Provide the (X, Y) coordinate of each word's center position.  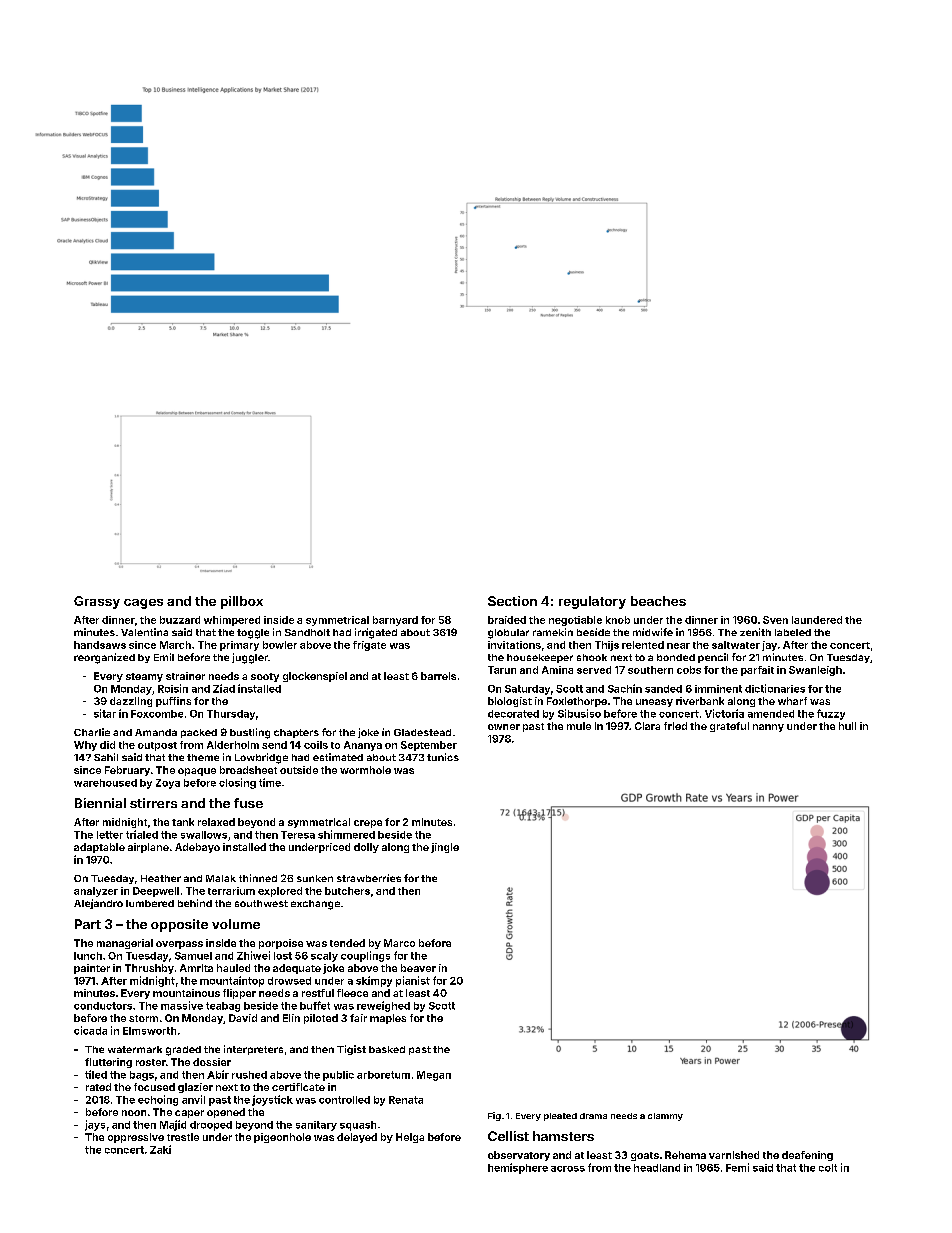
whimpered (232, 621)
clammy (665, 1117)
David (243, 1018)
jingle (445, 848)
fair (358, 1018)
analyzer (96, 892)
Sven (775, 620)
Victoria (724, 713)
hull (847, 726)
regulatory (592, 602)
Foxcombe (157, 714)
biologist (510, 702)
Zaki (160, 1149)
